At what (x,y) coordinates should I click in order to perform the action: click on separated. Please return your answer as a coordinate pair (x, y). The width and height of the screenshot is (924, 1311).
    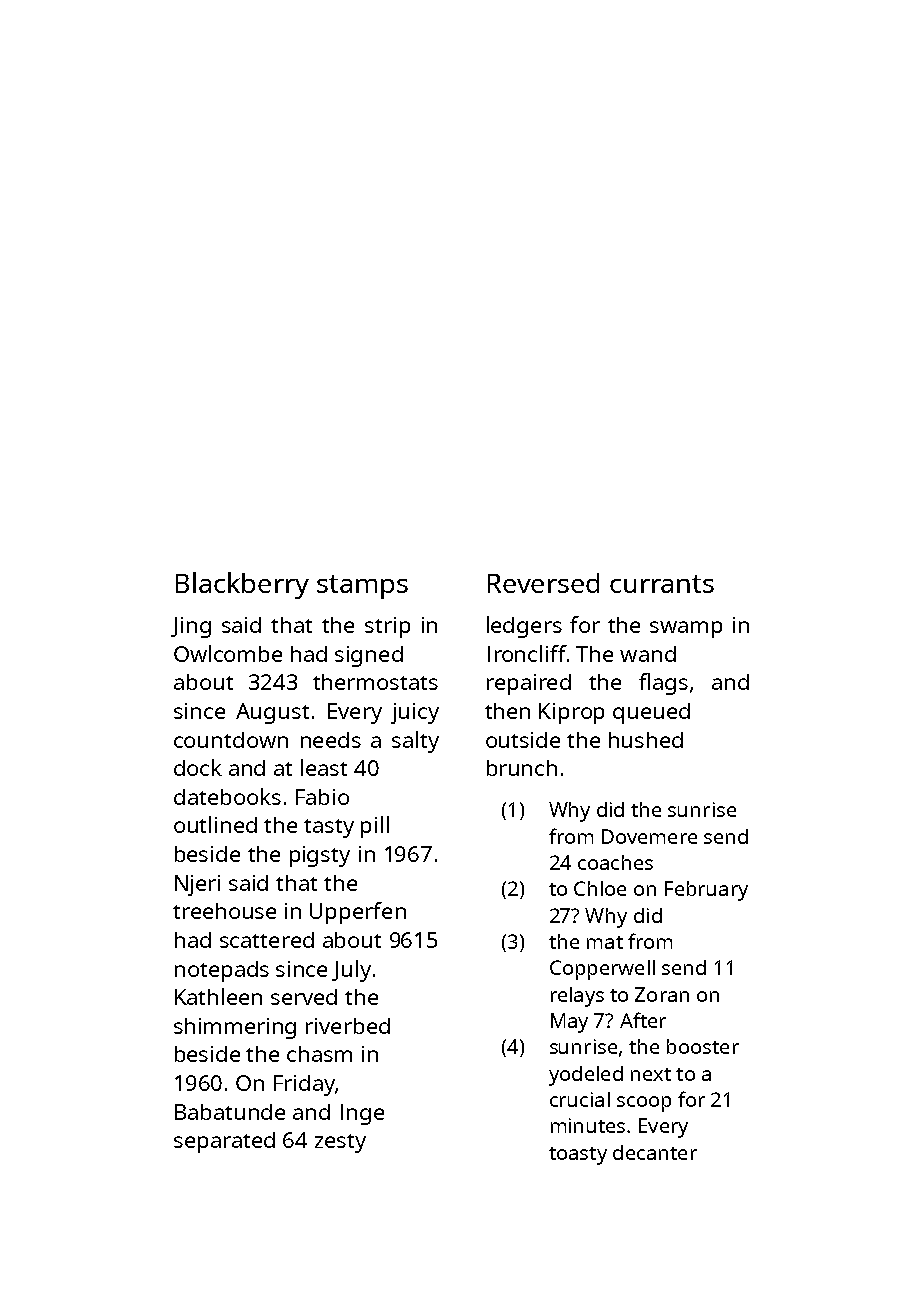
    Looking at the image, I should click on (224, 1142).
